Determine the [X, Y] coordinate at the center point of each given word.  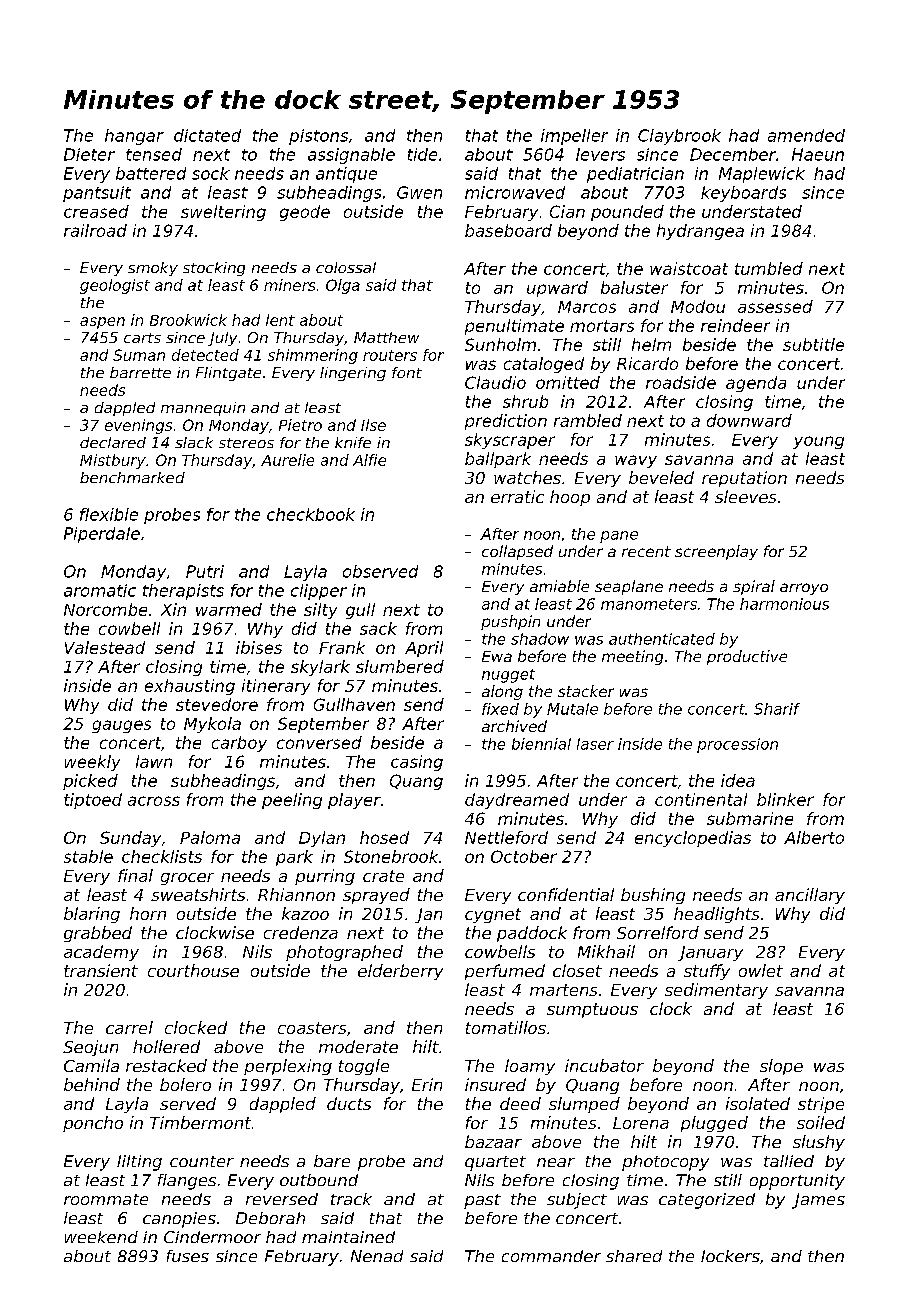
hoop [570, 498]
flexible [109, 514]
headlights [716, 915]
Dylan [322, 839]
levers [600, 154]
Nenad [377, 1256]
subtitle [813, 344]
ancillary [810, 896]
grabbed [98, 934]
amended [806, 135]
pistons [318, 137]
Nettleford [506, 837]
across [154, 801]
